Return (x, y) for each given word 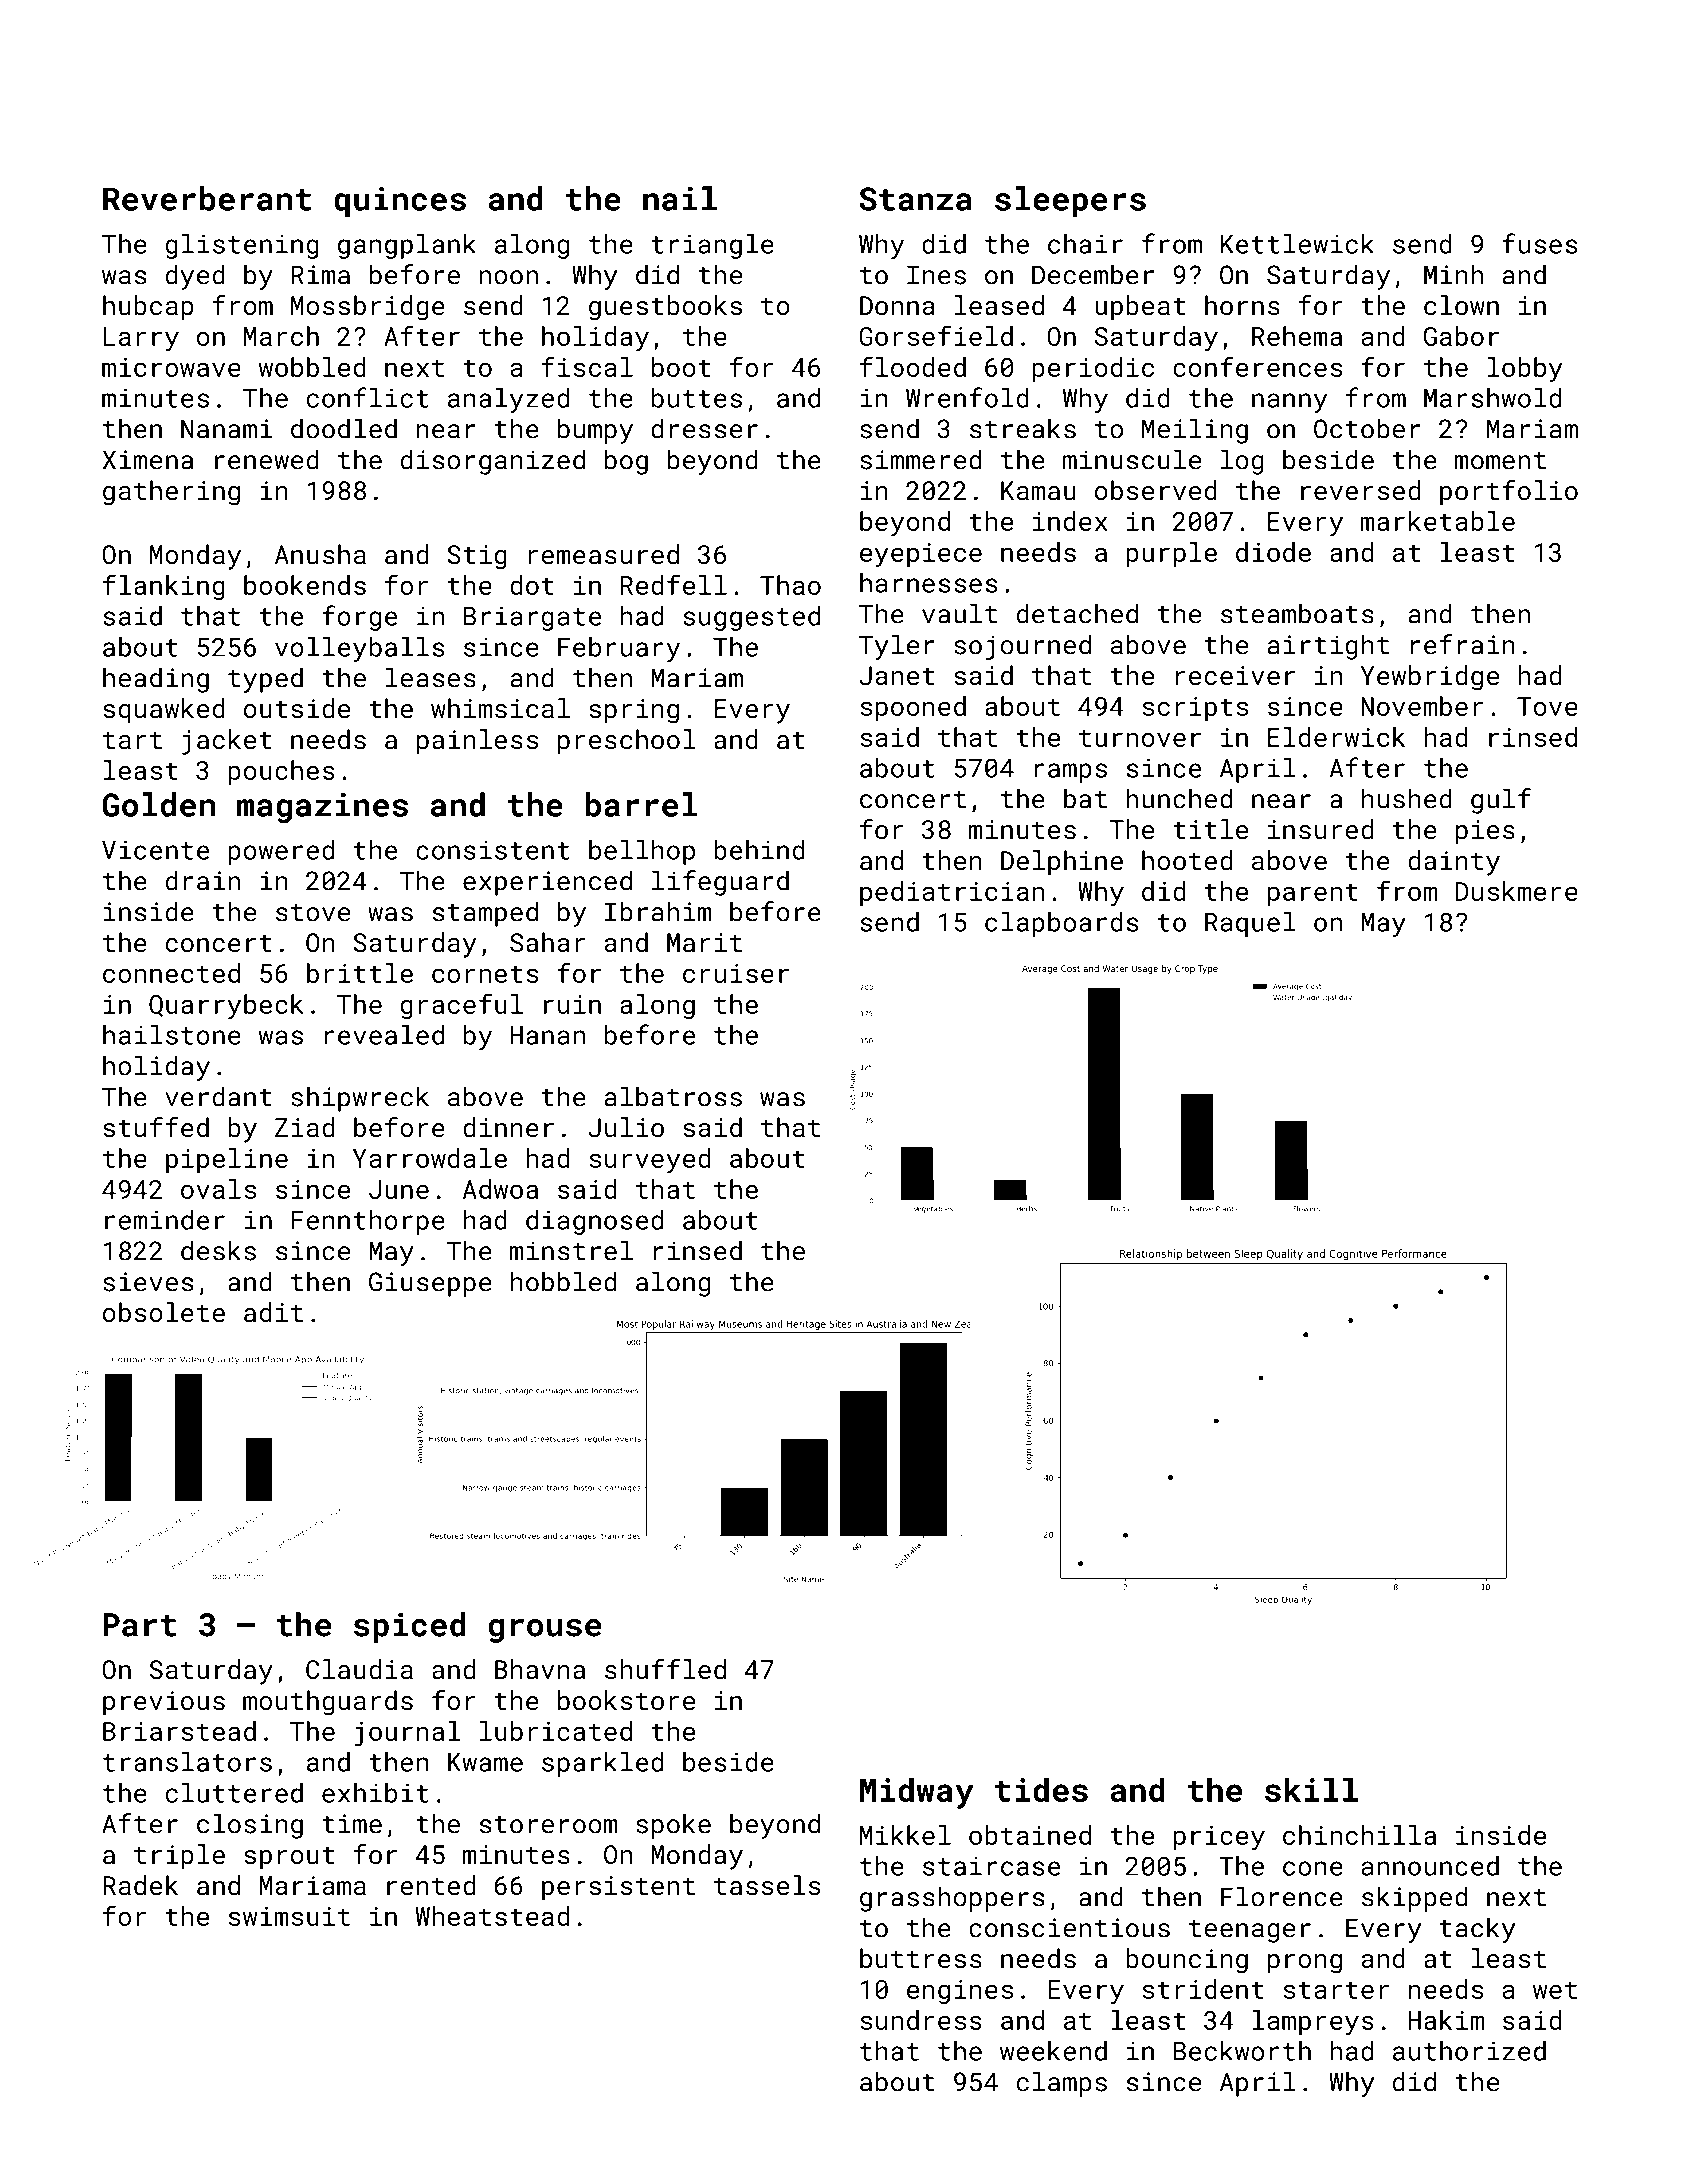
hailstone (172, 1035)
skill (1311, 1789)
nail (680, 198)
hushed (1407, 798)
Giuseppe (430, 1284)
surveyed (649, 1161)
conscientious (1069, 1928)
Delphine (1062, 863)
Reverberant (207, 198)
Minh (1453, 274)
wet (1555, 1990)
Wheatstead (492, 1916)
